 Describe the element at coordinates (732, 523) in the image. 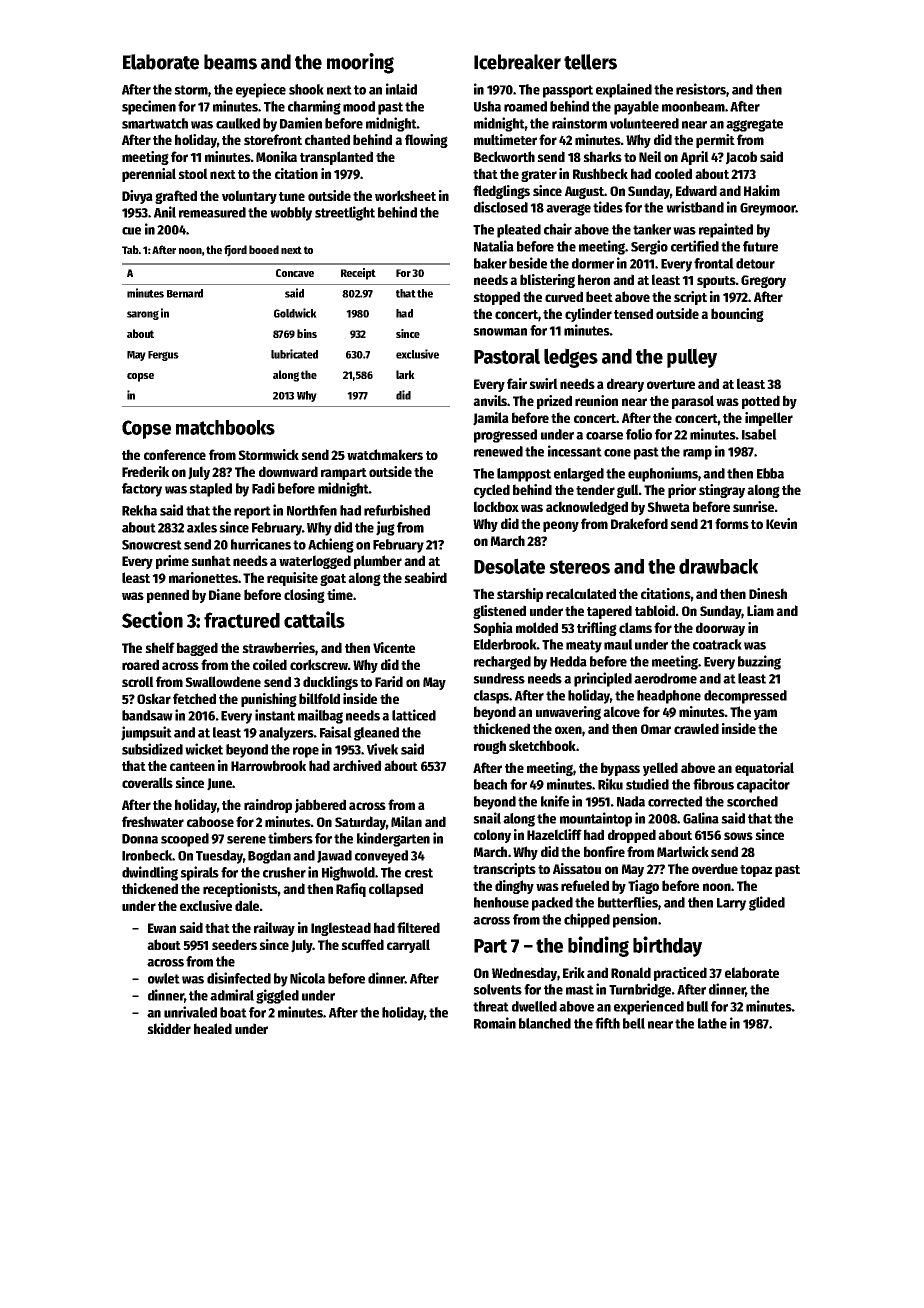

I see `forms` at that location.
